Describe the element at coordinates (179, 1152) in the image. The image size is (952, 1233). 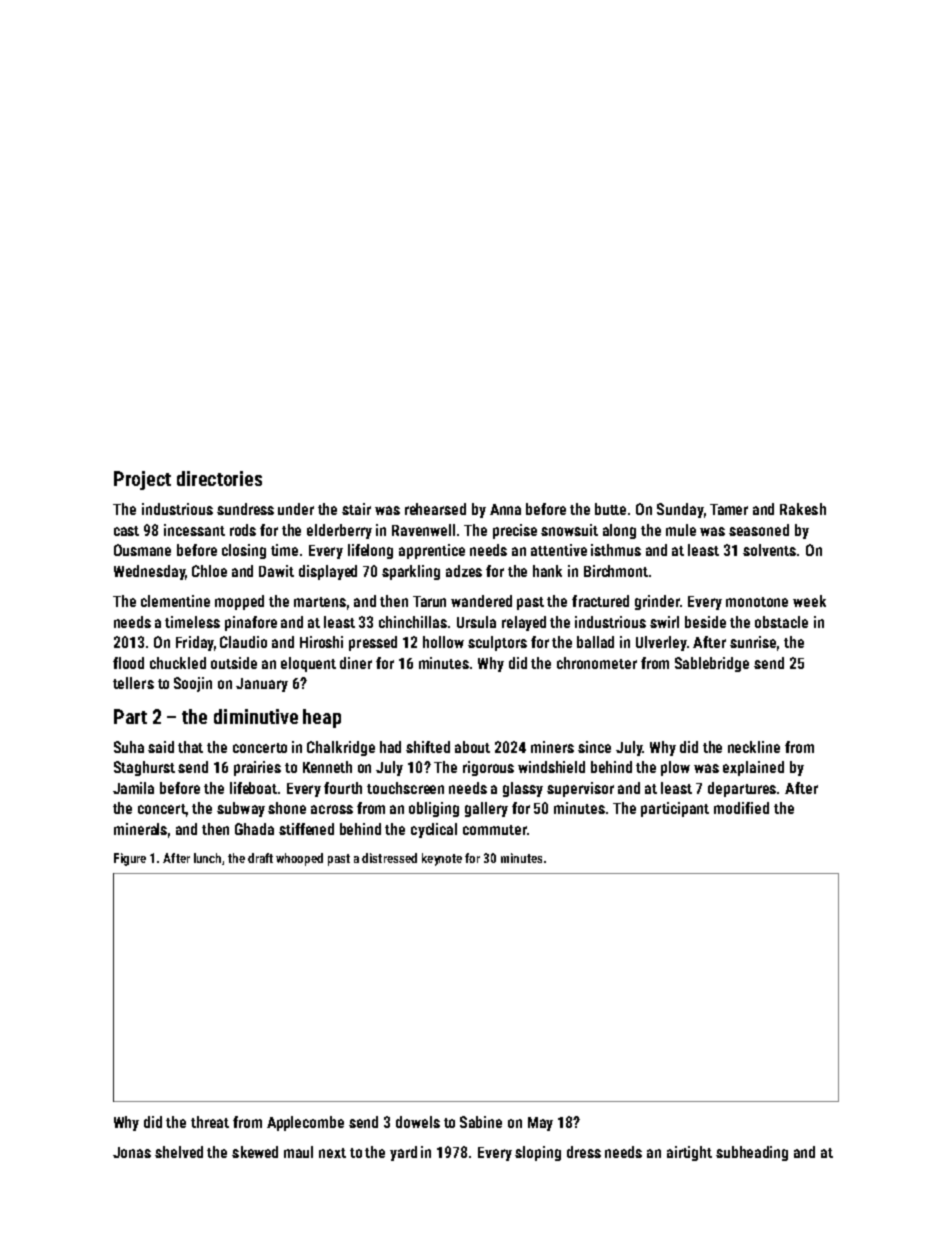
I see `shelved` at that location.
